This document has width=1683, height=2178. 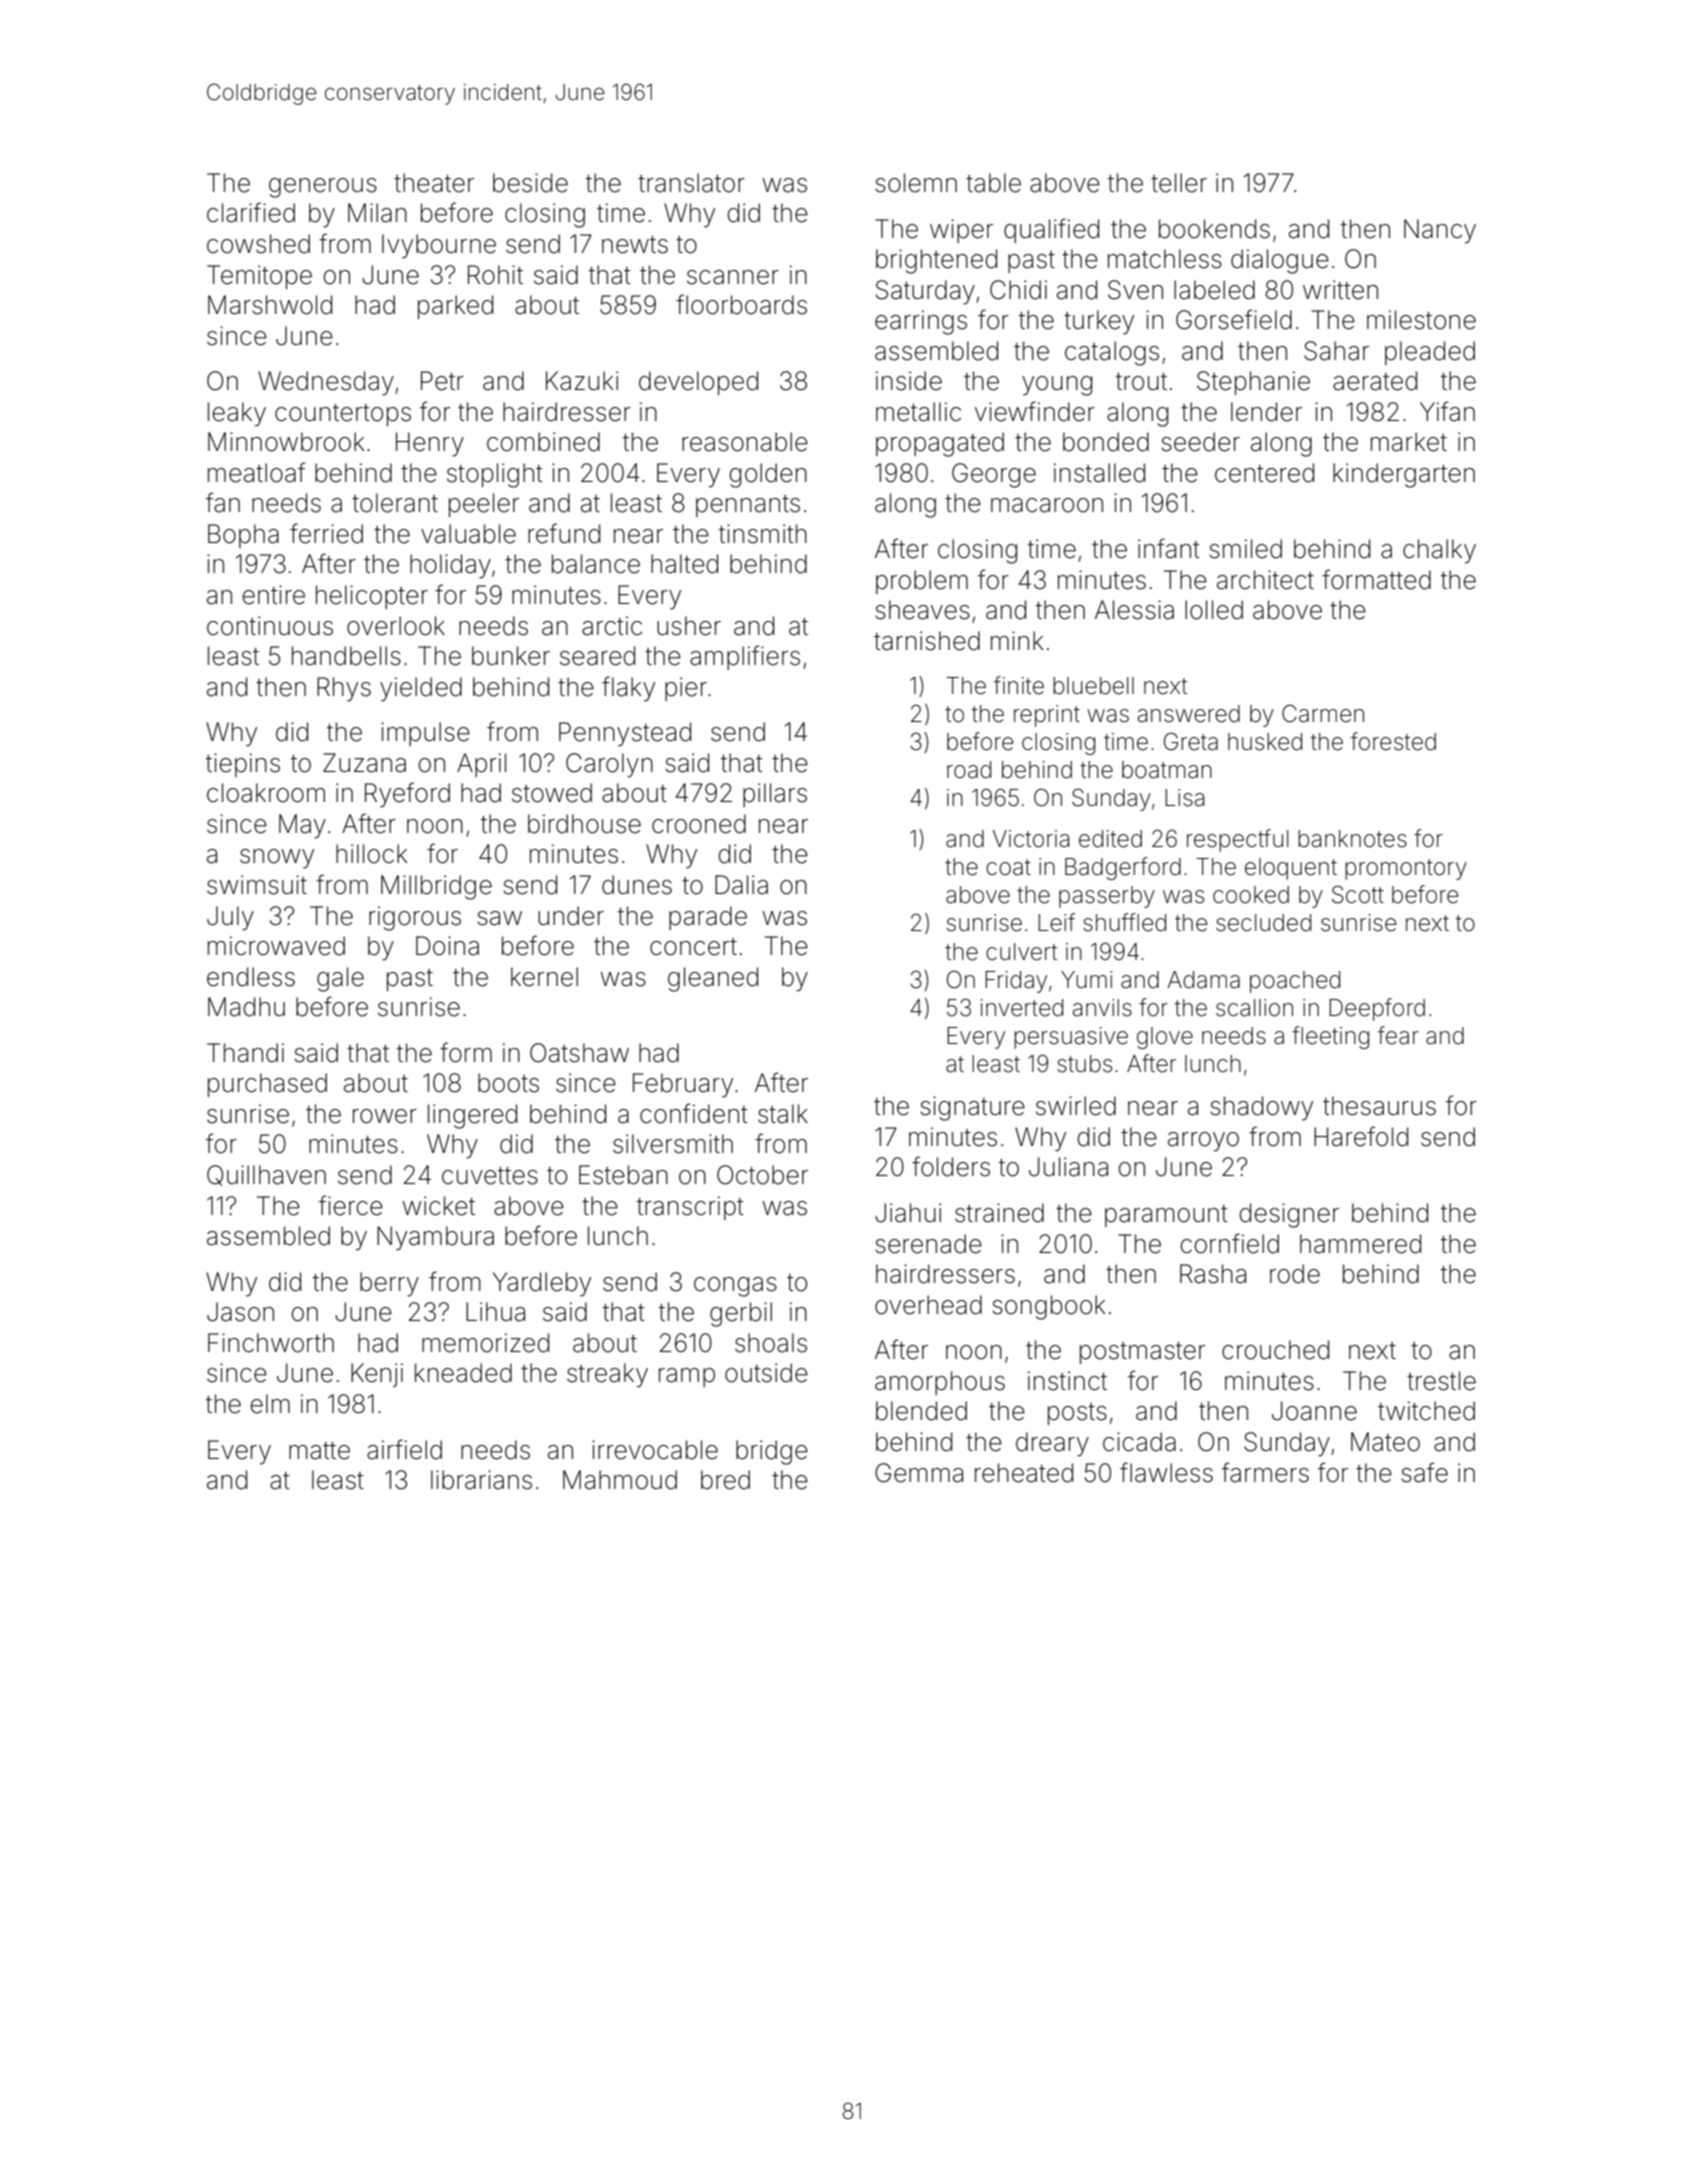 What do you see at coordinates (1265, 1472) in the document?
I see `farmers` at bounding box center [1265, 1472].
